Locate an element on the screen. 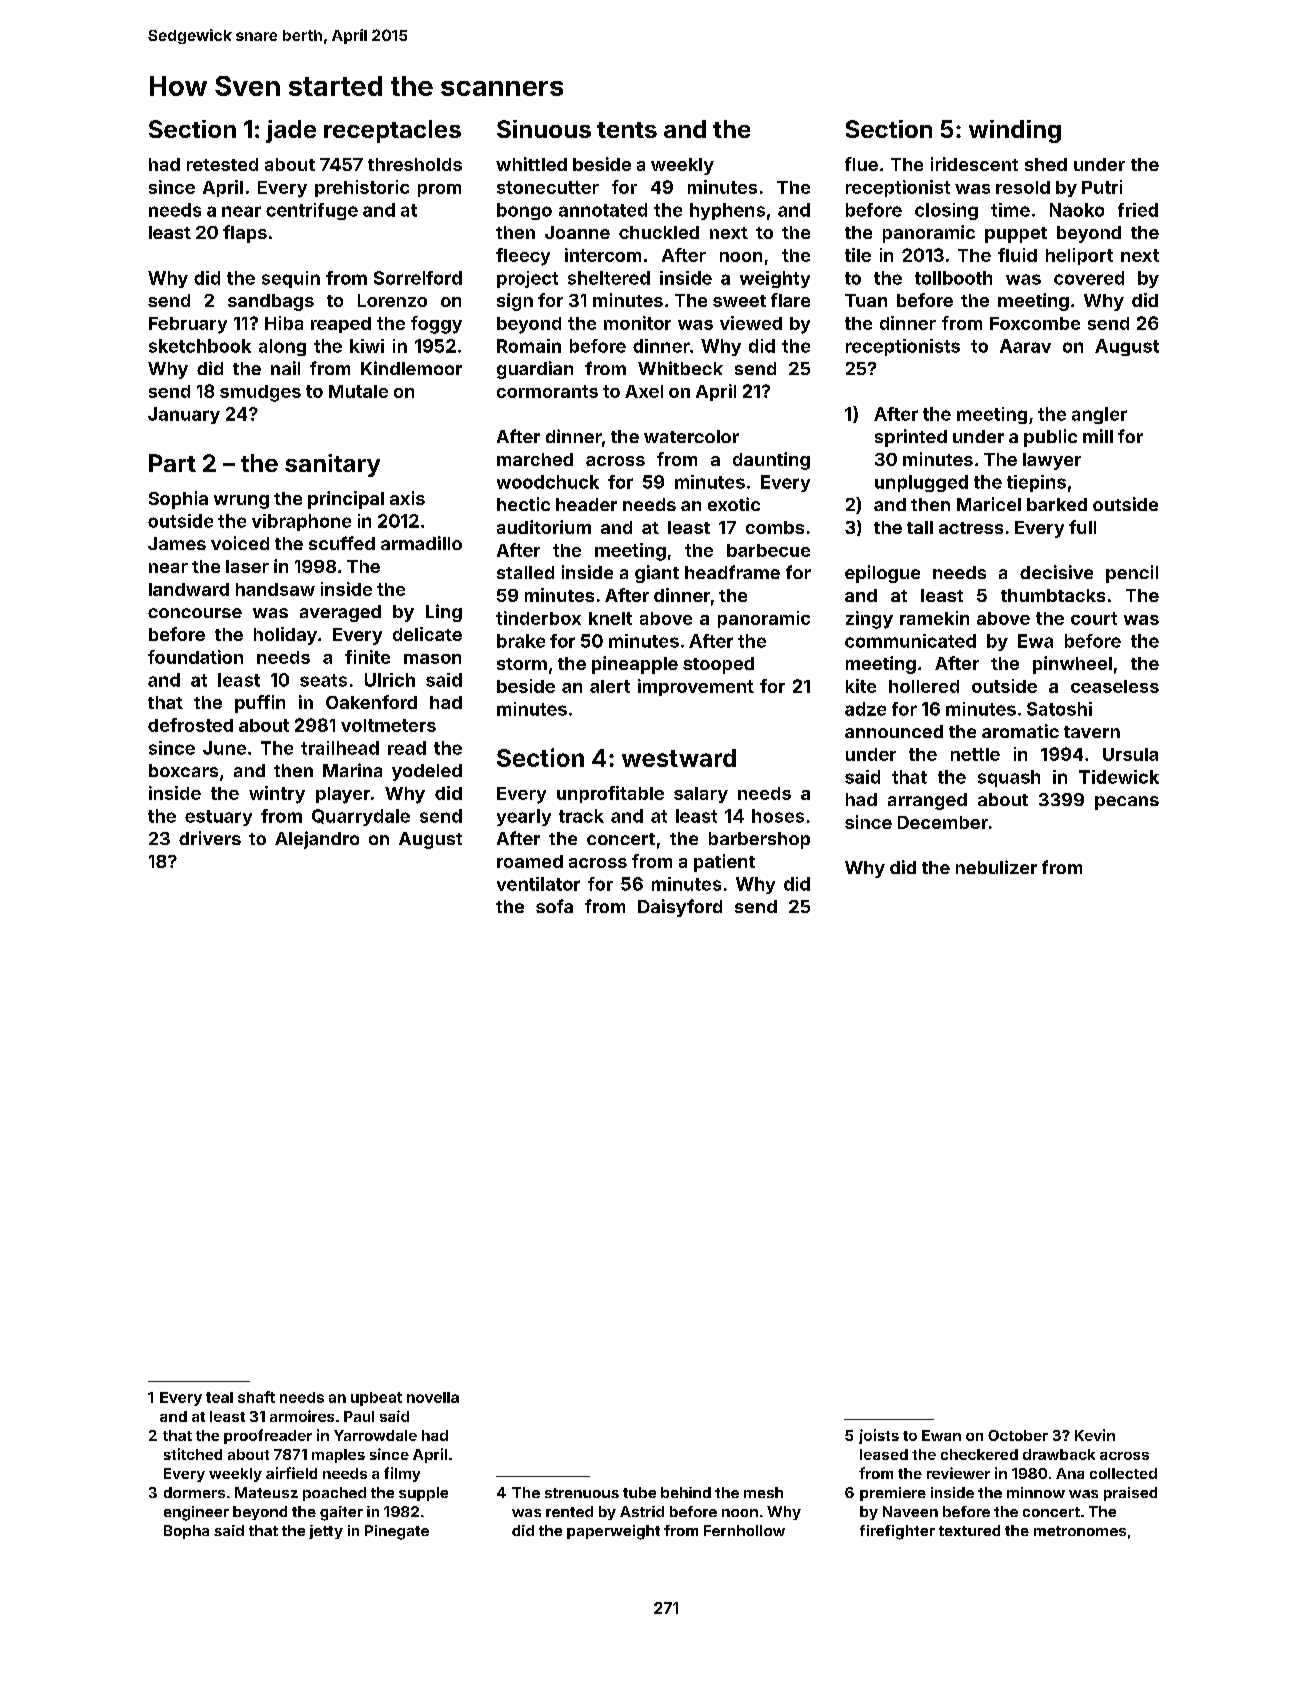 This screenshot has height=1691, width=1307. dormers is located at coordinates (194, 1492).
